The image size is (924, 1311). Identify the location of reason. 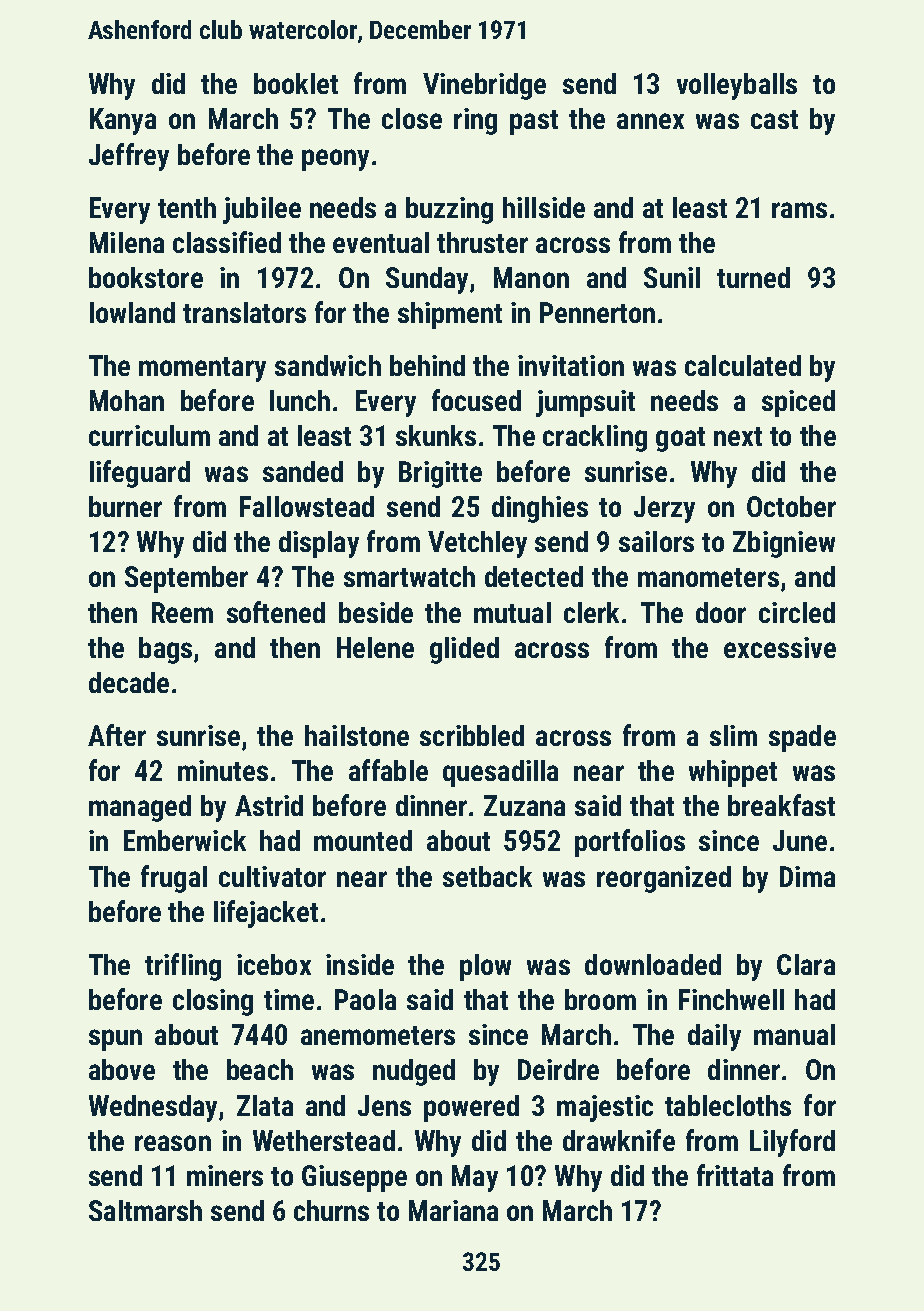
(173, 1143).
